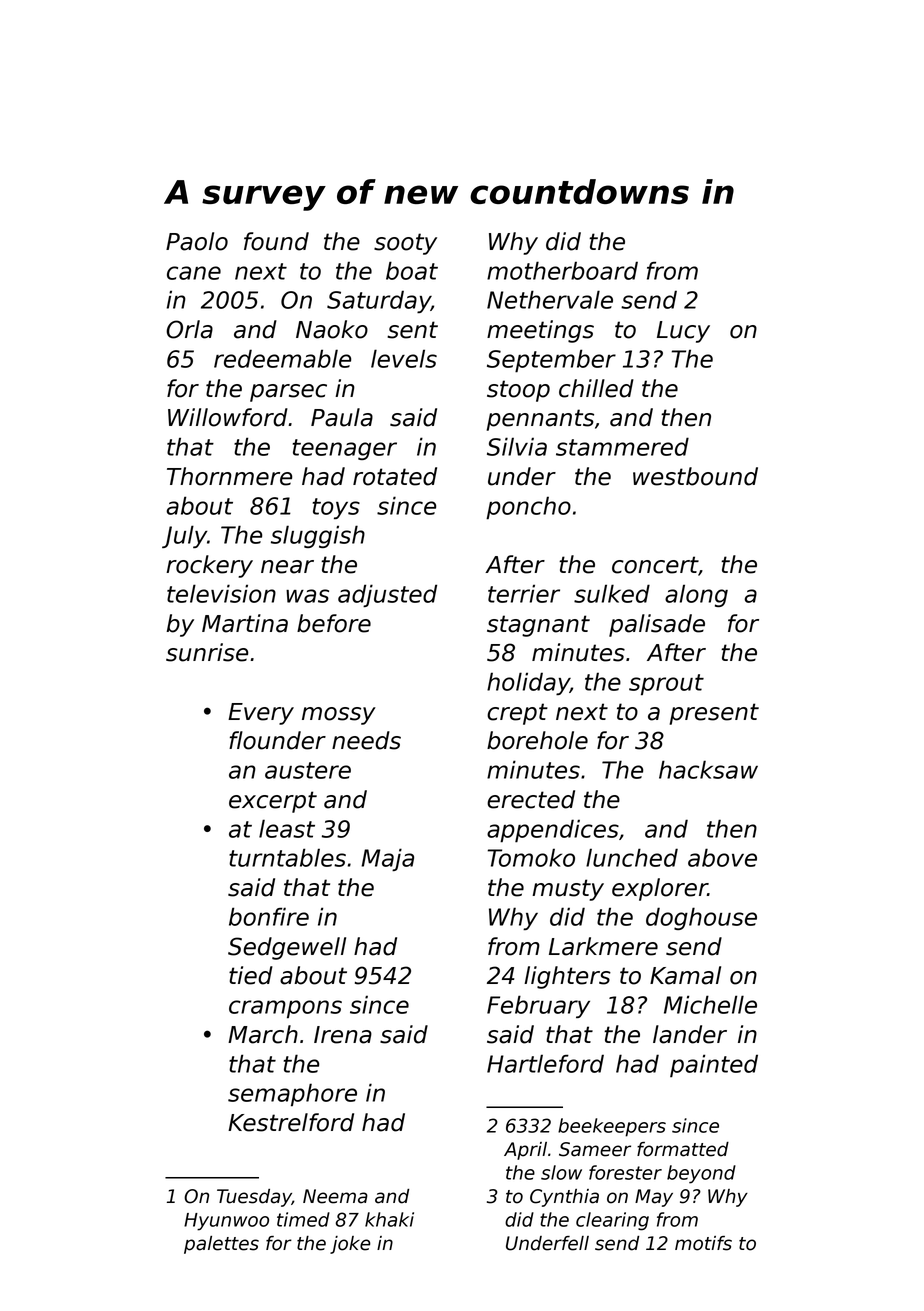 The width and height of the image is (924, 1311). What do you see at coordinates (405, 244) in the image?
I see `sooty` at bounding box center [405, 244].
